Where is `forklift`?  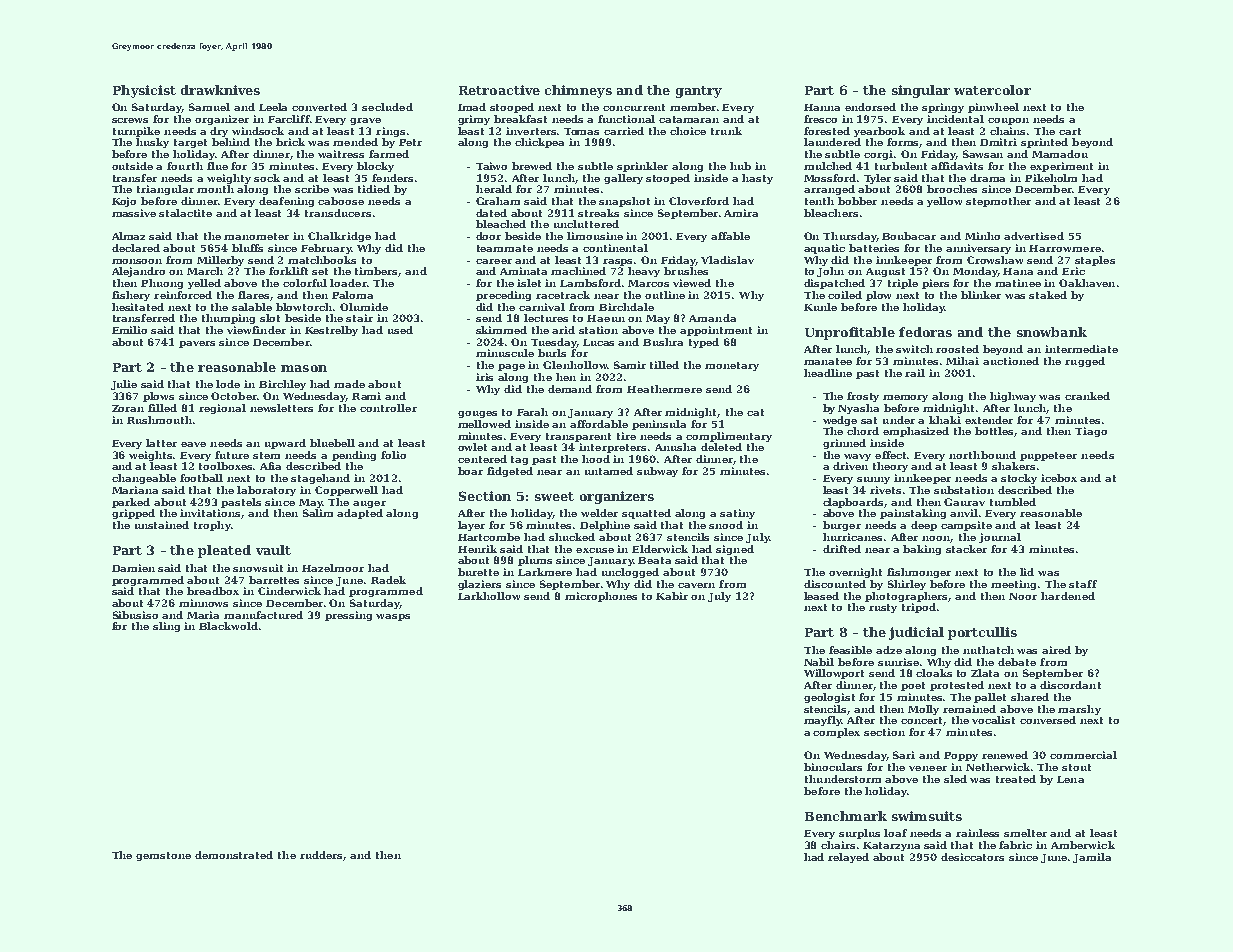 forklift is located at coordinates (288, 271).
